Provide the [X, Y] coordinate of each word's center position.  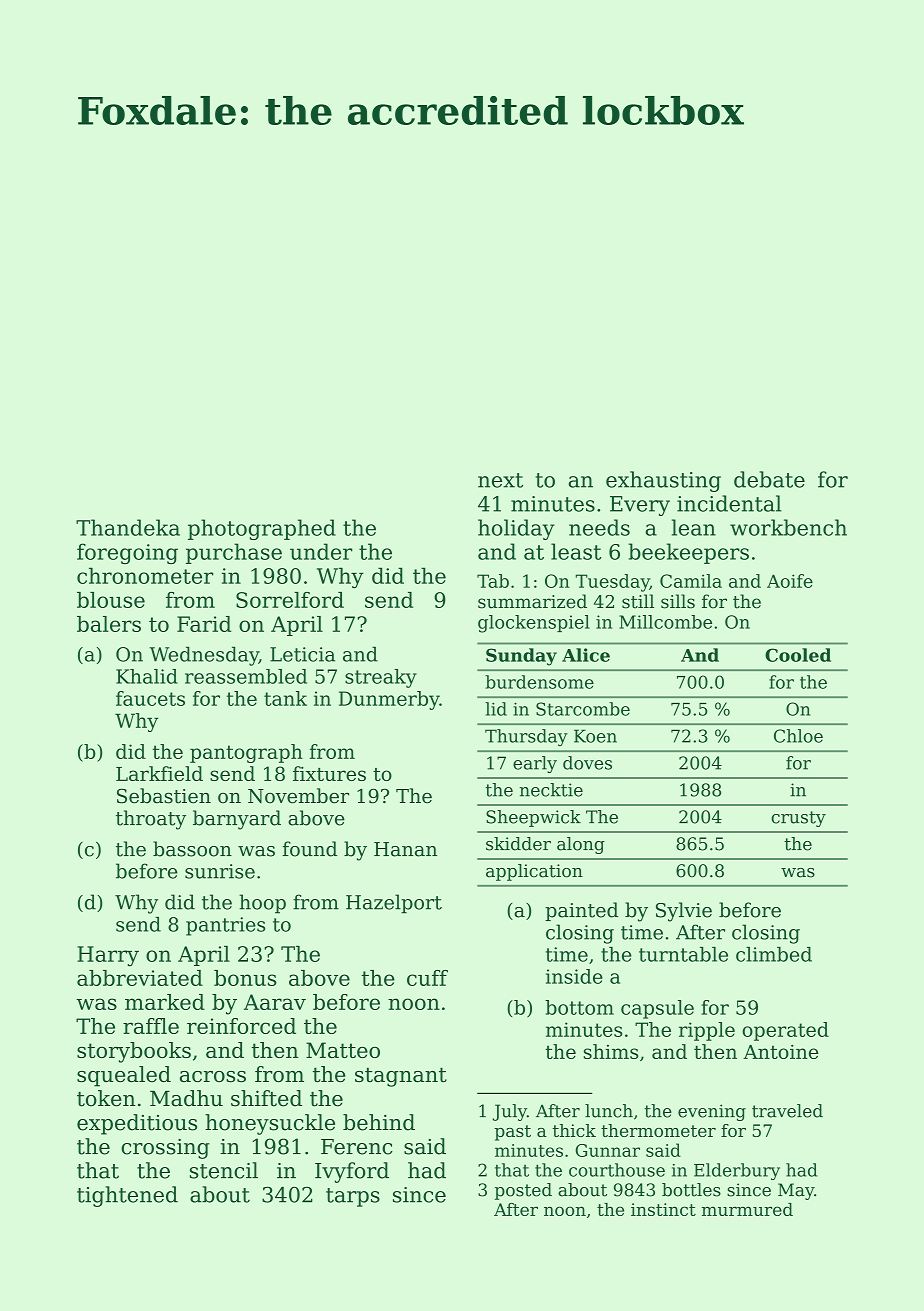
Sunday [521, 657]
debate [769, 479]
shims [611, 1051]
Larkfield [159, 773]
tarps [353, 1197]
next [500, 480]
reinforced [241, 1026]
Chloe [798, 736]
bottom [579, 1007]
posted [523, 1191]
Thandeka [128, 527]
